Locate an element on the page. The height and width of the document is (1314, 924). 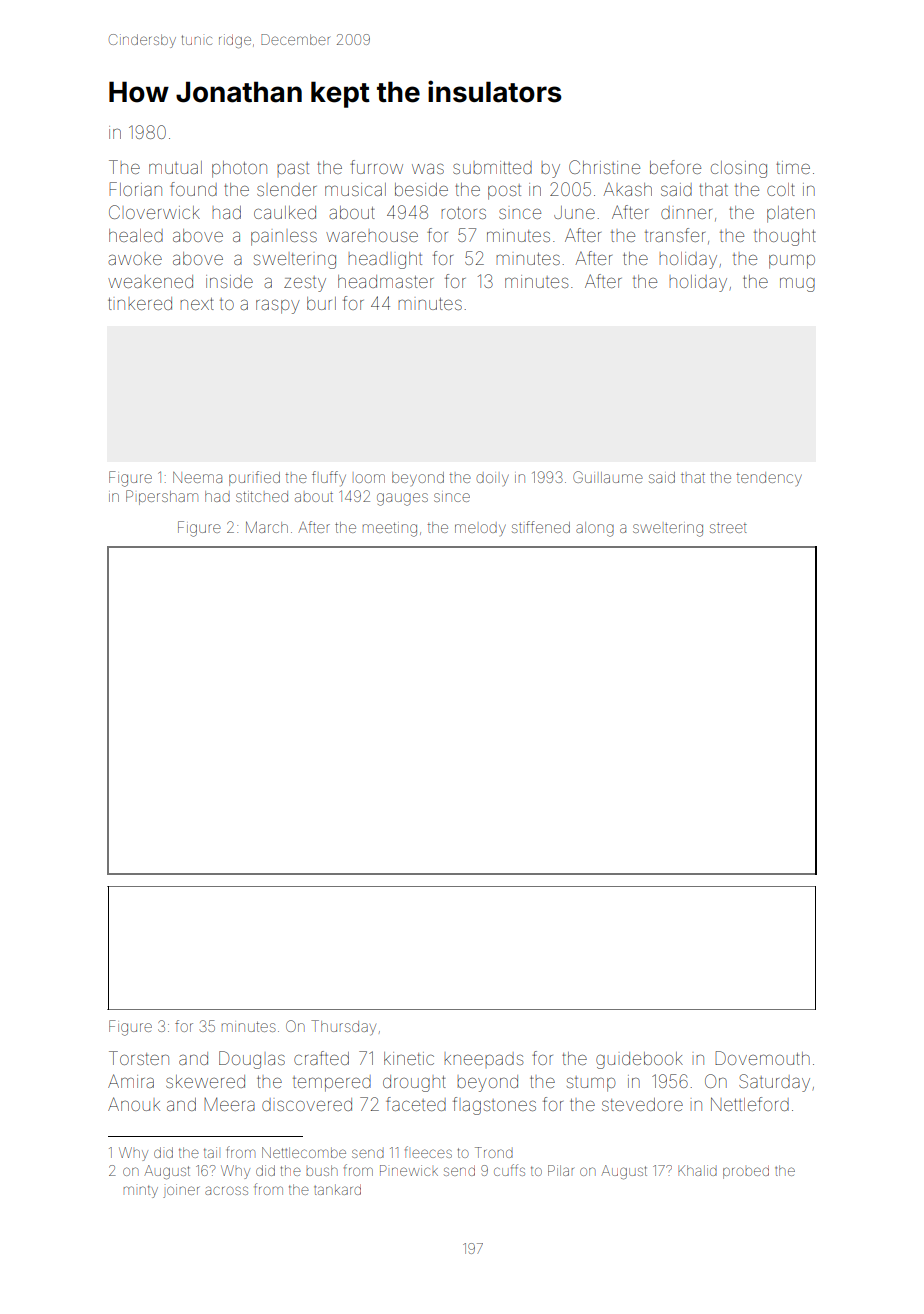
before is located at coordinates (675, 167).
